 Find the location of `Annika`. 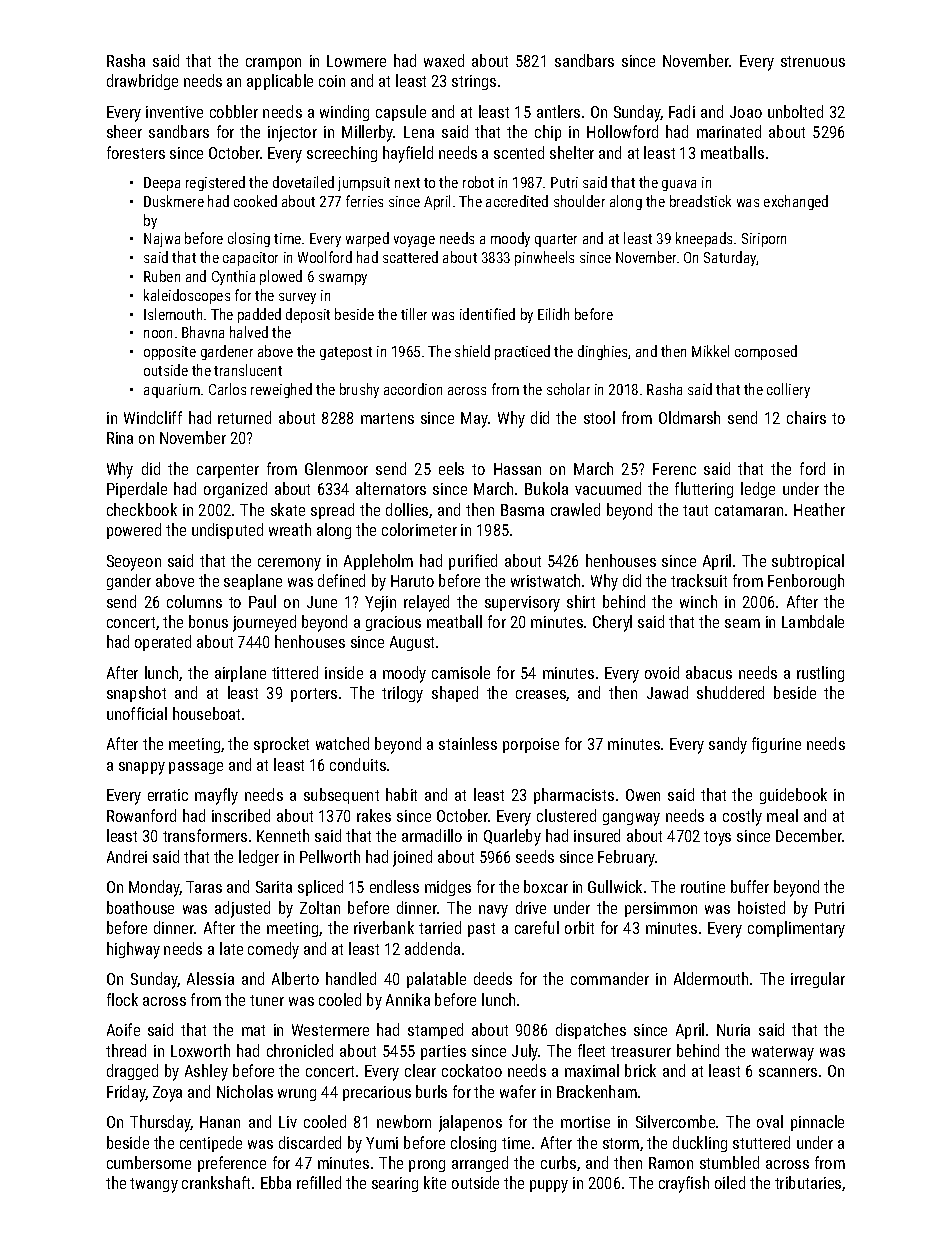

Annika is located at coordinates (408, 999).
